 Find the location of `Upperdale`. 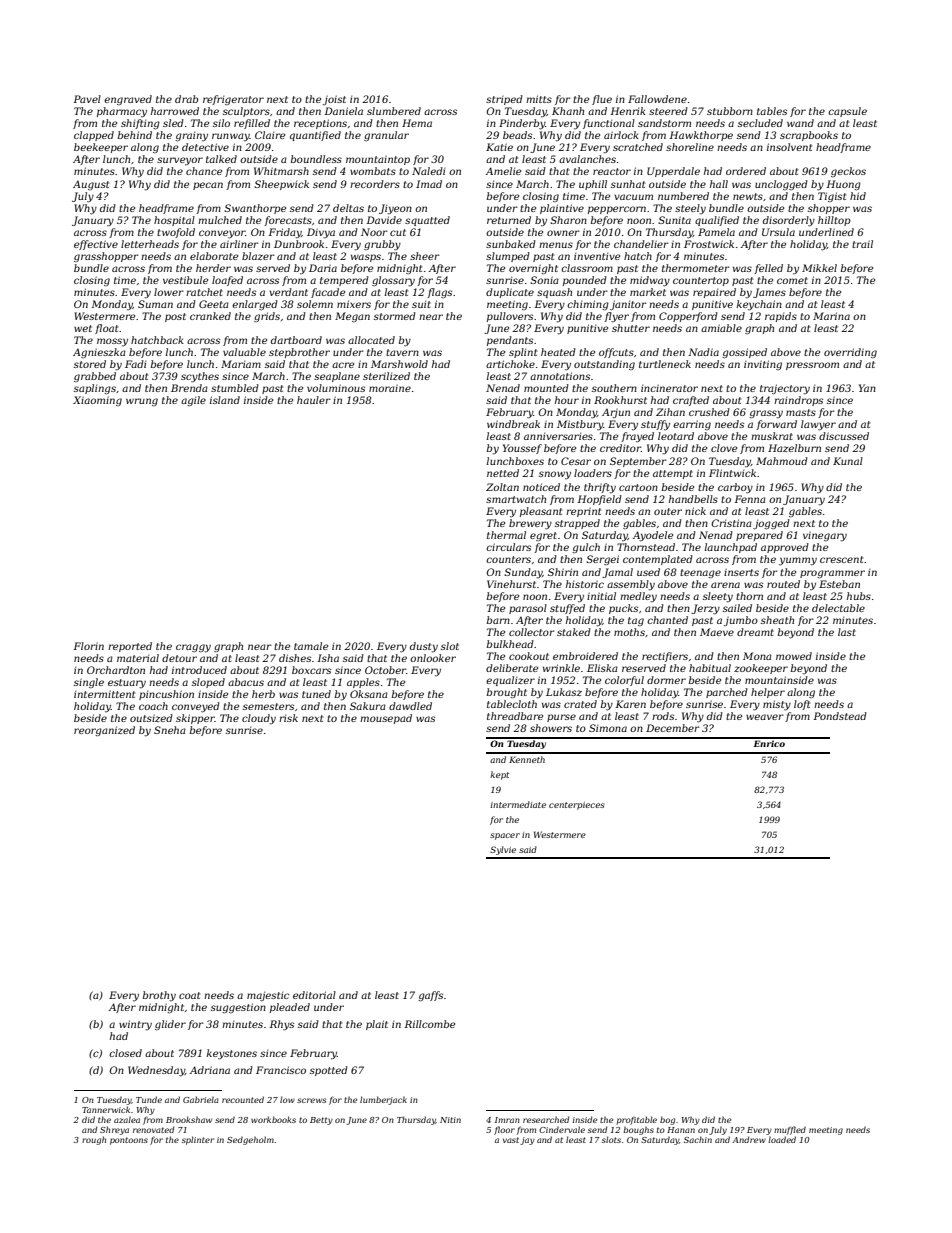

Upperdale is located at coordinates (673, 172).
